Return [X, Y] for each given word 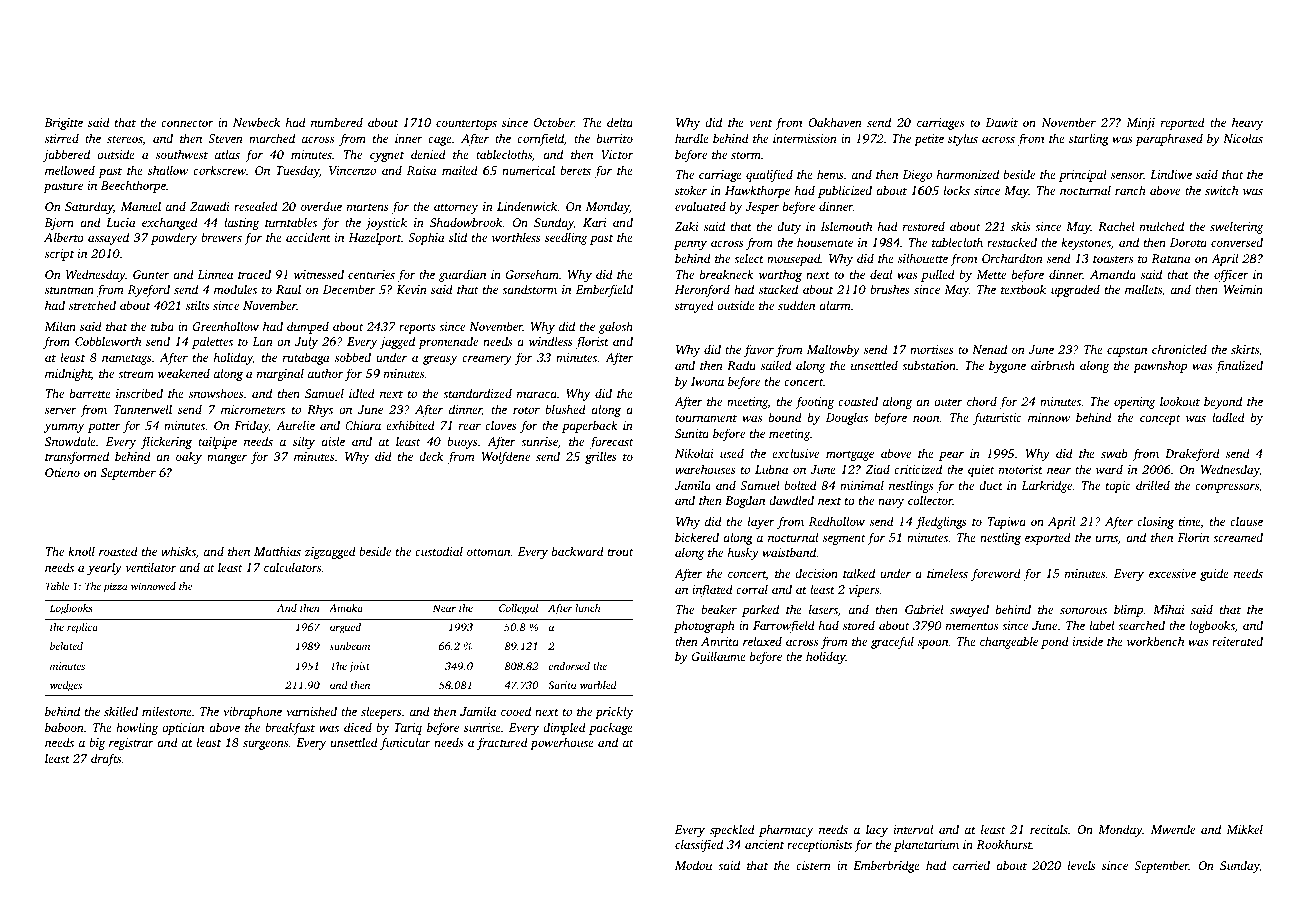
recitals [1049, 829]
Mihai [1169, 609]
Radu [741, 365]
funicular [405, 743]
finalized [1239, 366]
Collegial [519, 609]
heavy [1247, 123]
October [554, 122]
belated [66, 646]
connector [187, 123]
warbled [598, 685]
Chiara [363, 425]
